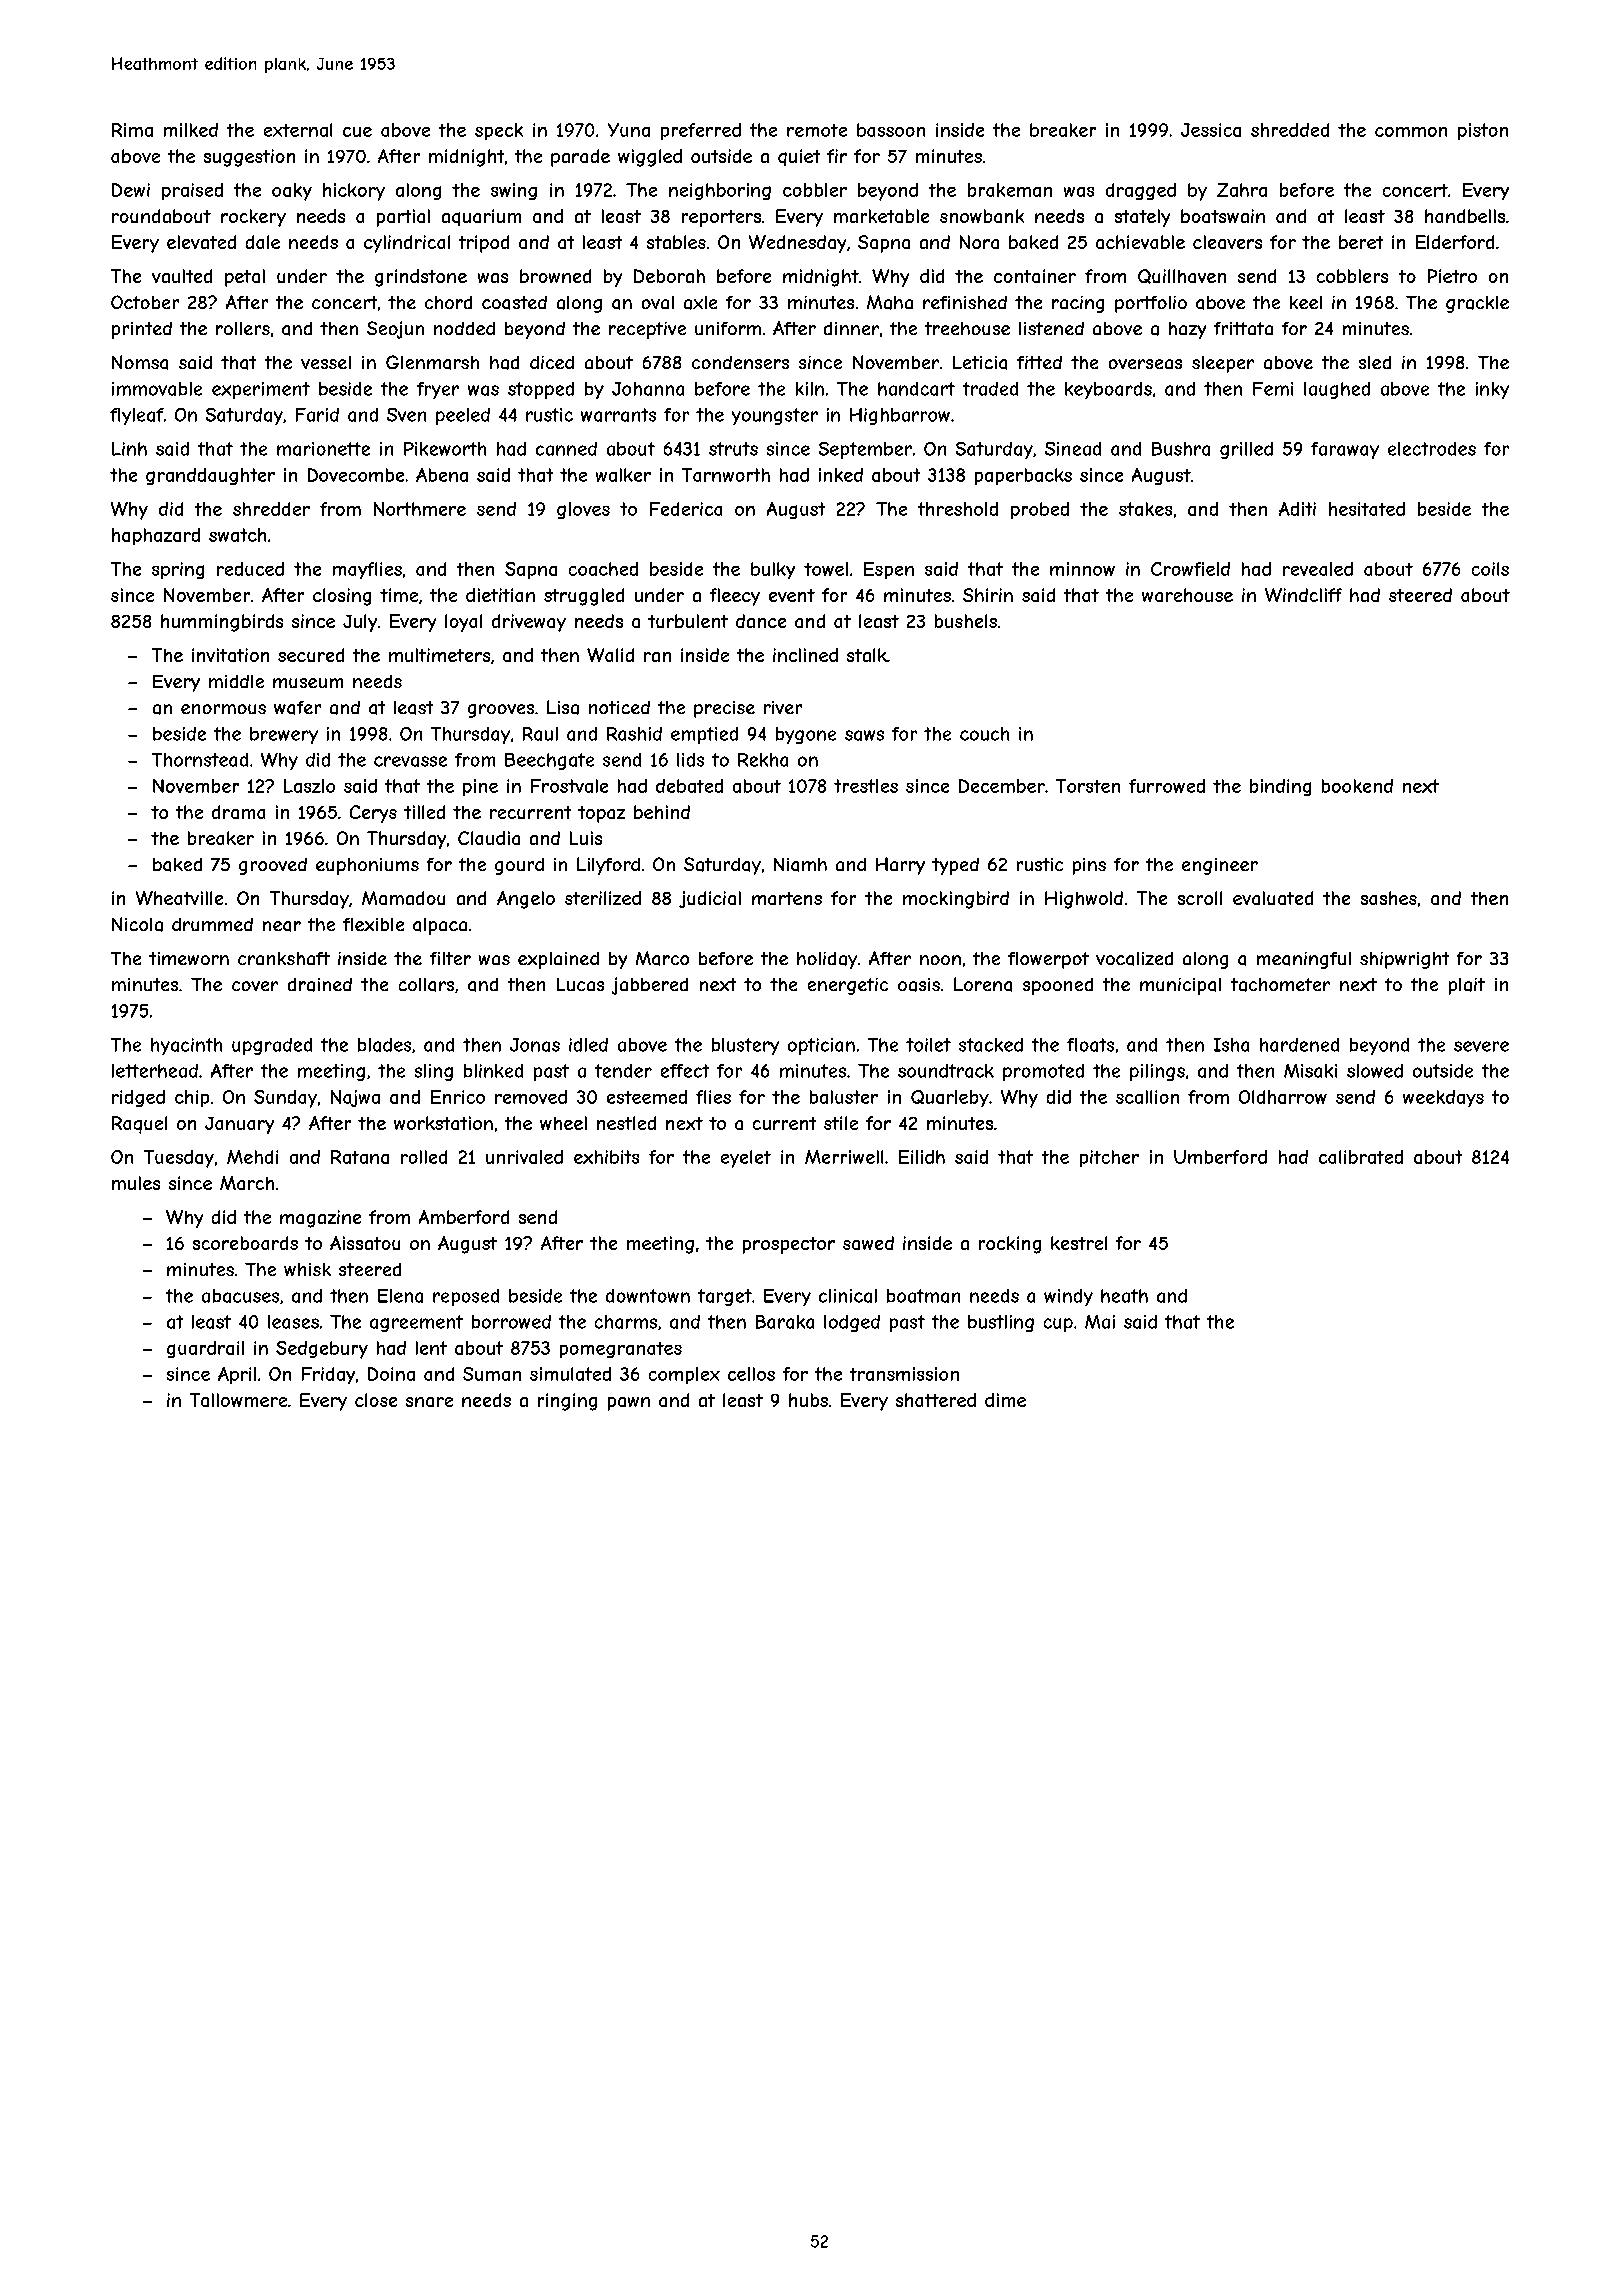 The image size is (1620, 2292). Describe the element at coordinates (1290, 130) in the document. I see `shredded` at that location.
